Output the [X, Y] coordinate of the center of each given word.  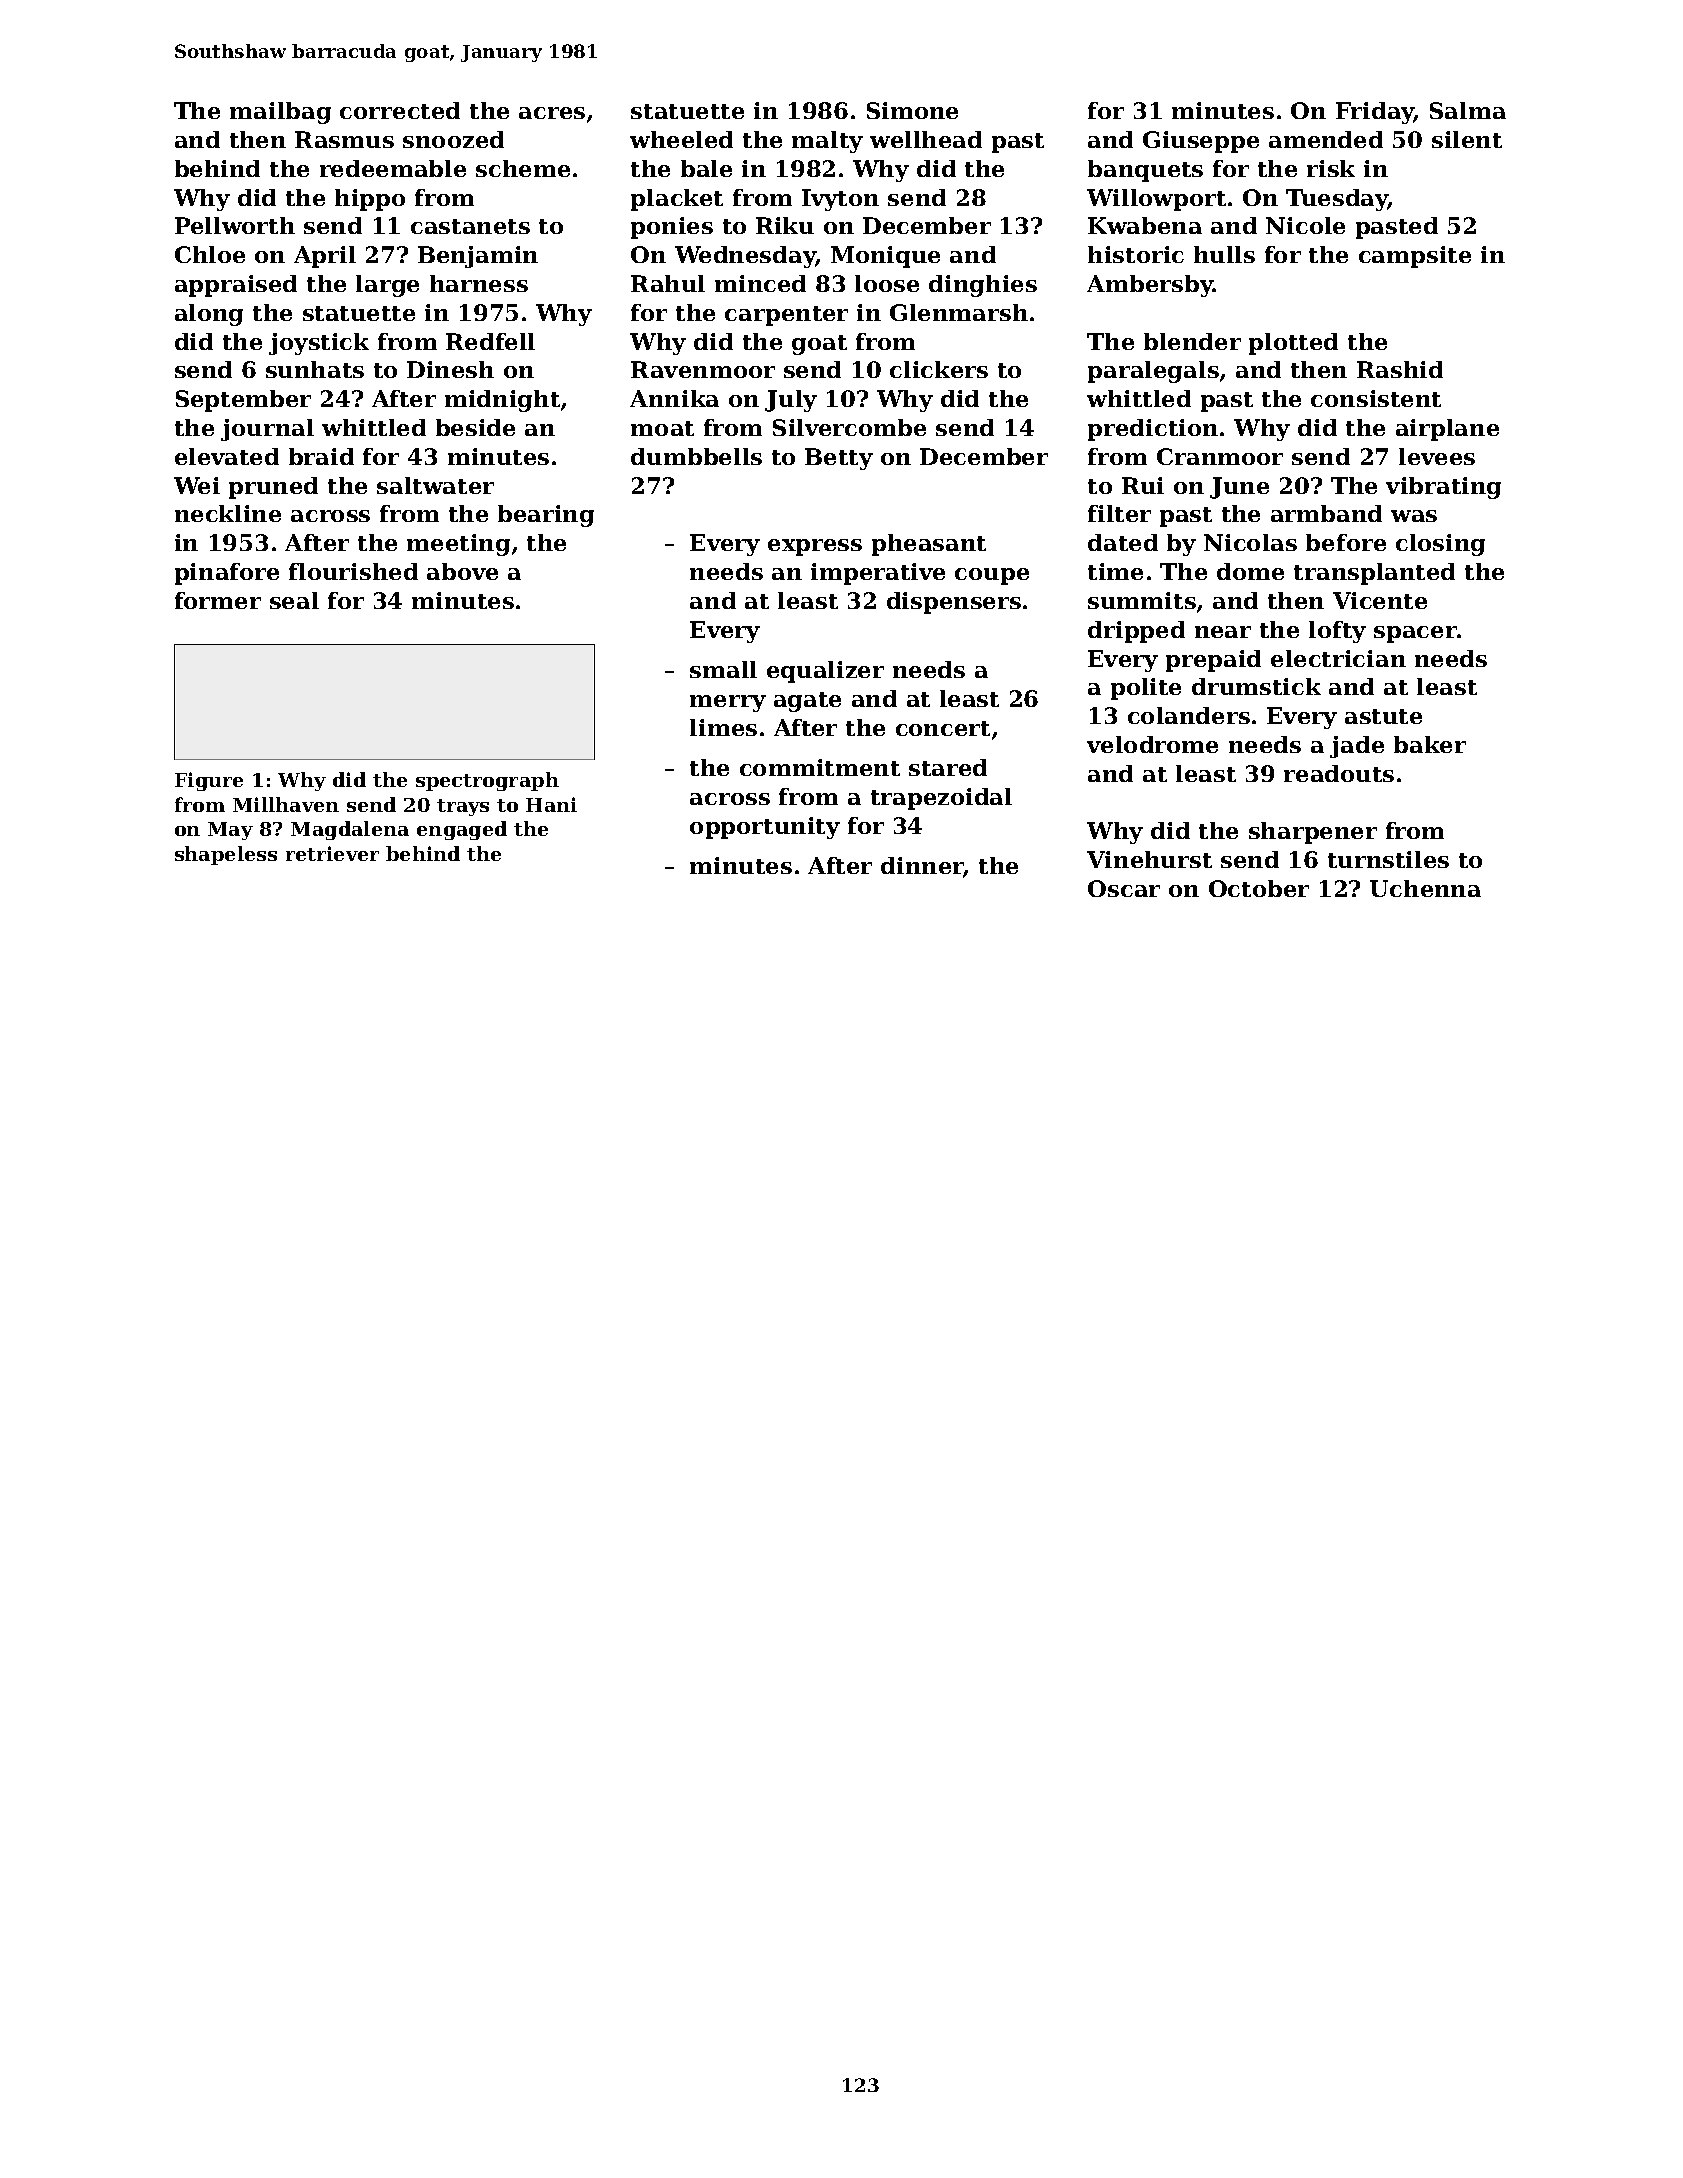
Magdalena [350, 830]
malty [827, 142]
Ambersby [1150, 286]
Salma [1468, 110]
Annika [674, 398]
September [243, 401]
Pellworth [235, 225]
